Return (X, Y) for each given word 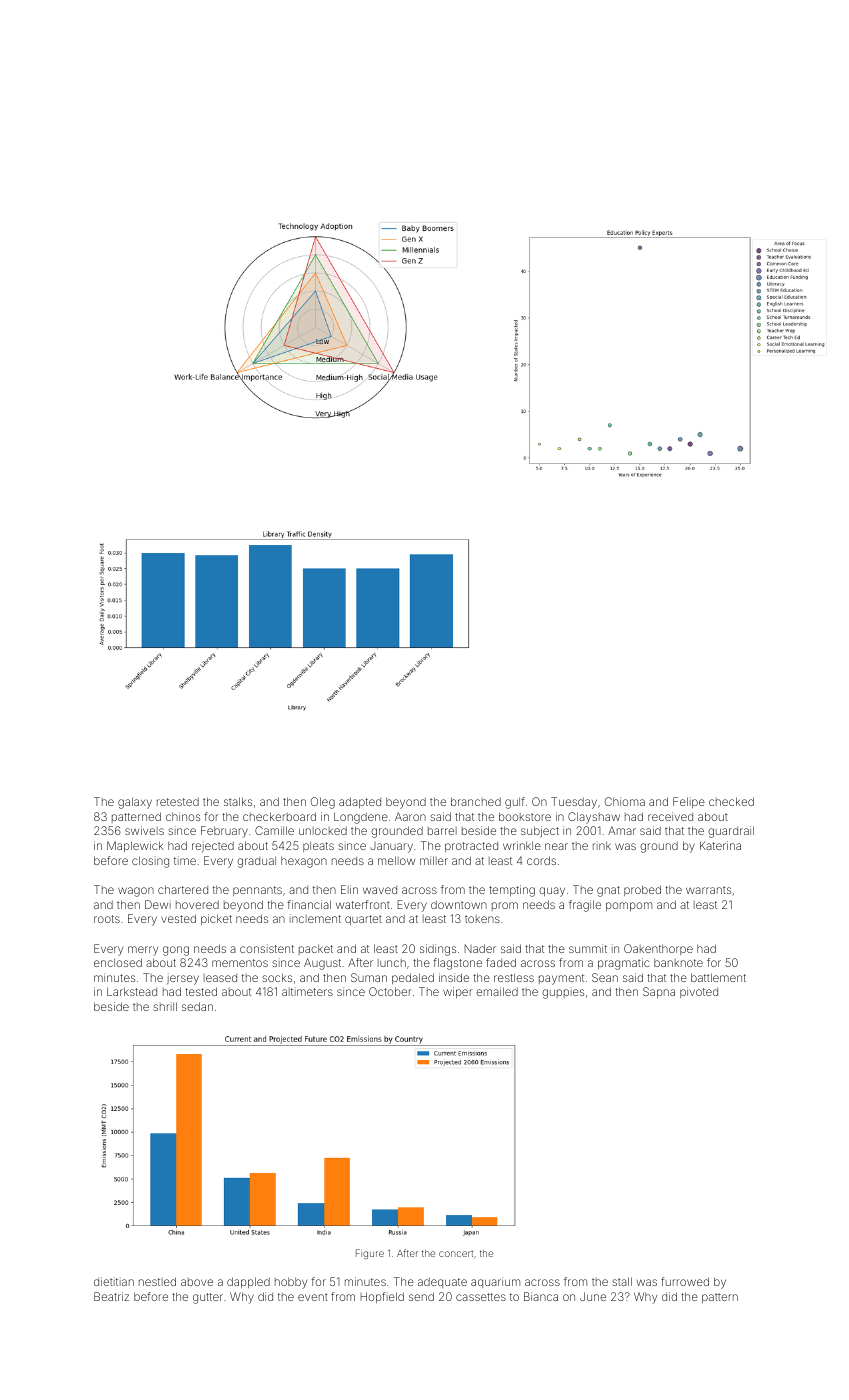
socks (277, 977)
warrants (708, 890)
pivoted (699, 992)
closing (150, 862)
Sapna (659, 992)
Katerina (720, 845)
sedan (197, 1006)
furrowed (685, 1281)
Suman (369, 977)
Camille (274, 830)
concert (456, 1253)
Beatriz (111, 1296)
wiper (458, 992)
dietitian (114, 1281)
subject (540, 832)
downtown (459, 905)
